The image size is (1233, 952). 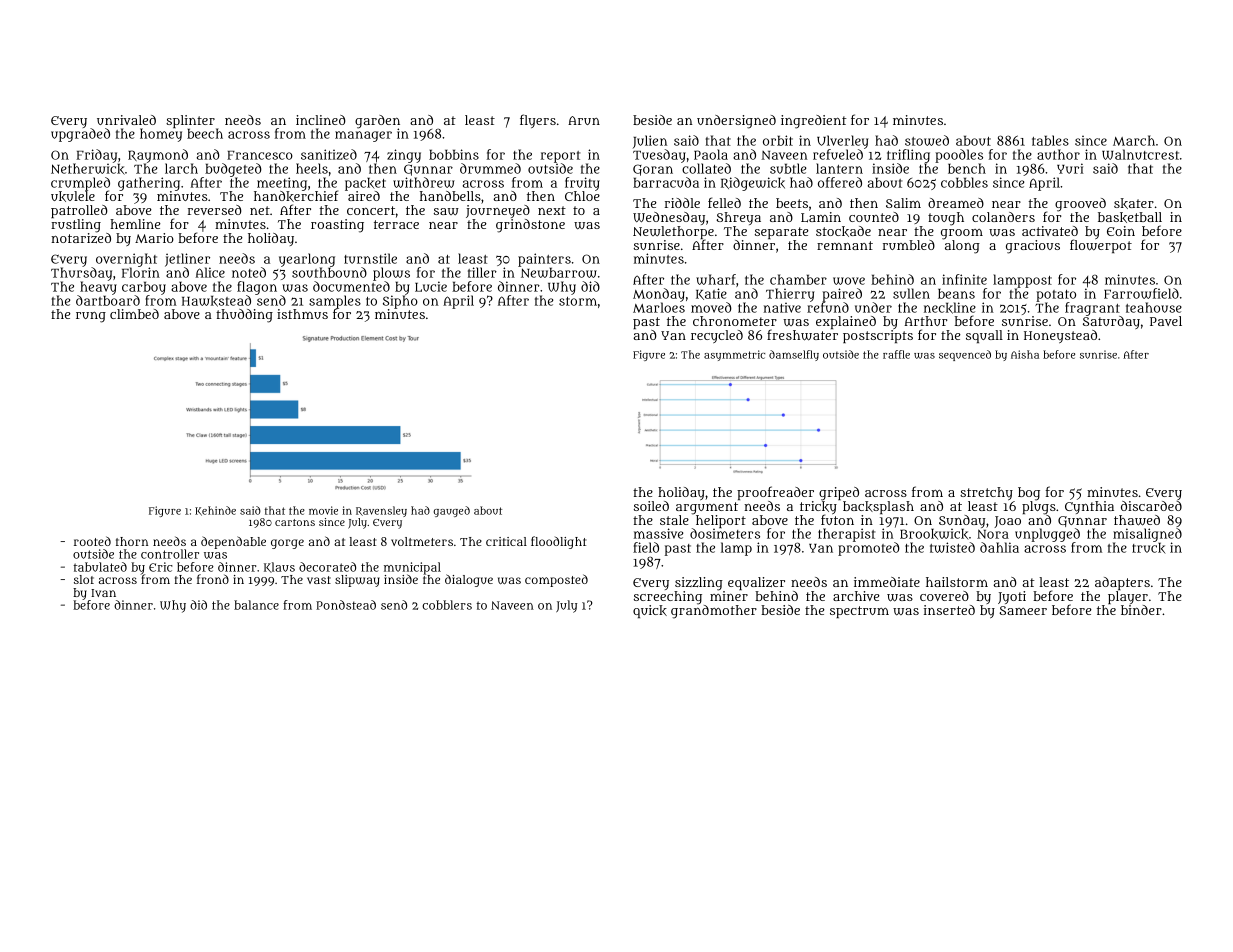 What do you see at coordinates (396, 224) in the page?
I see `terrace` at bounding box center [396, 224].
